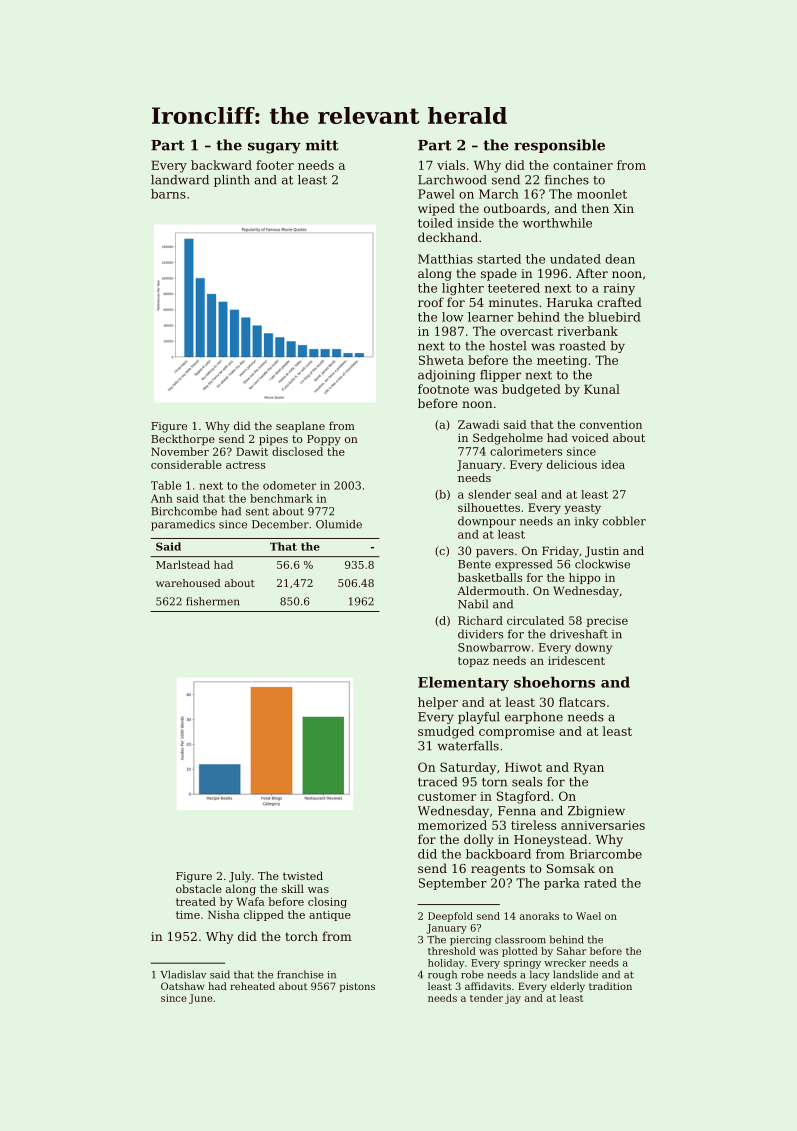 Image resolution: width=797 pixels, height=1131 pixels. I want to click on obstacle, so click(199, 888).
